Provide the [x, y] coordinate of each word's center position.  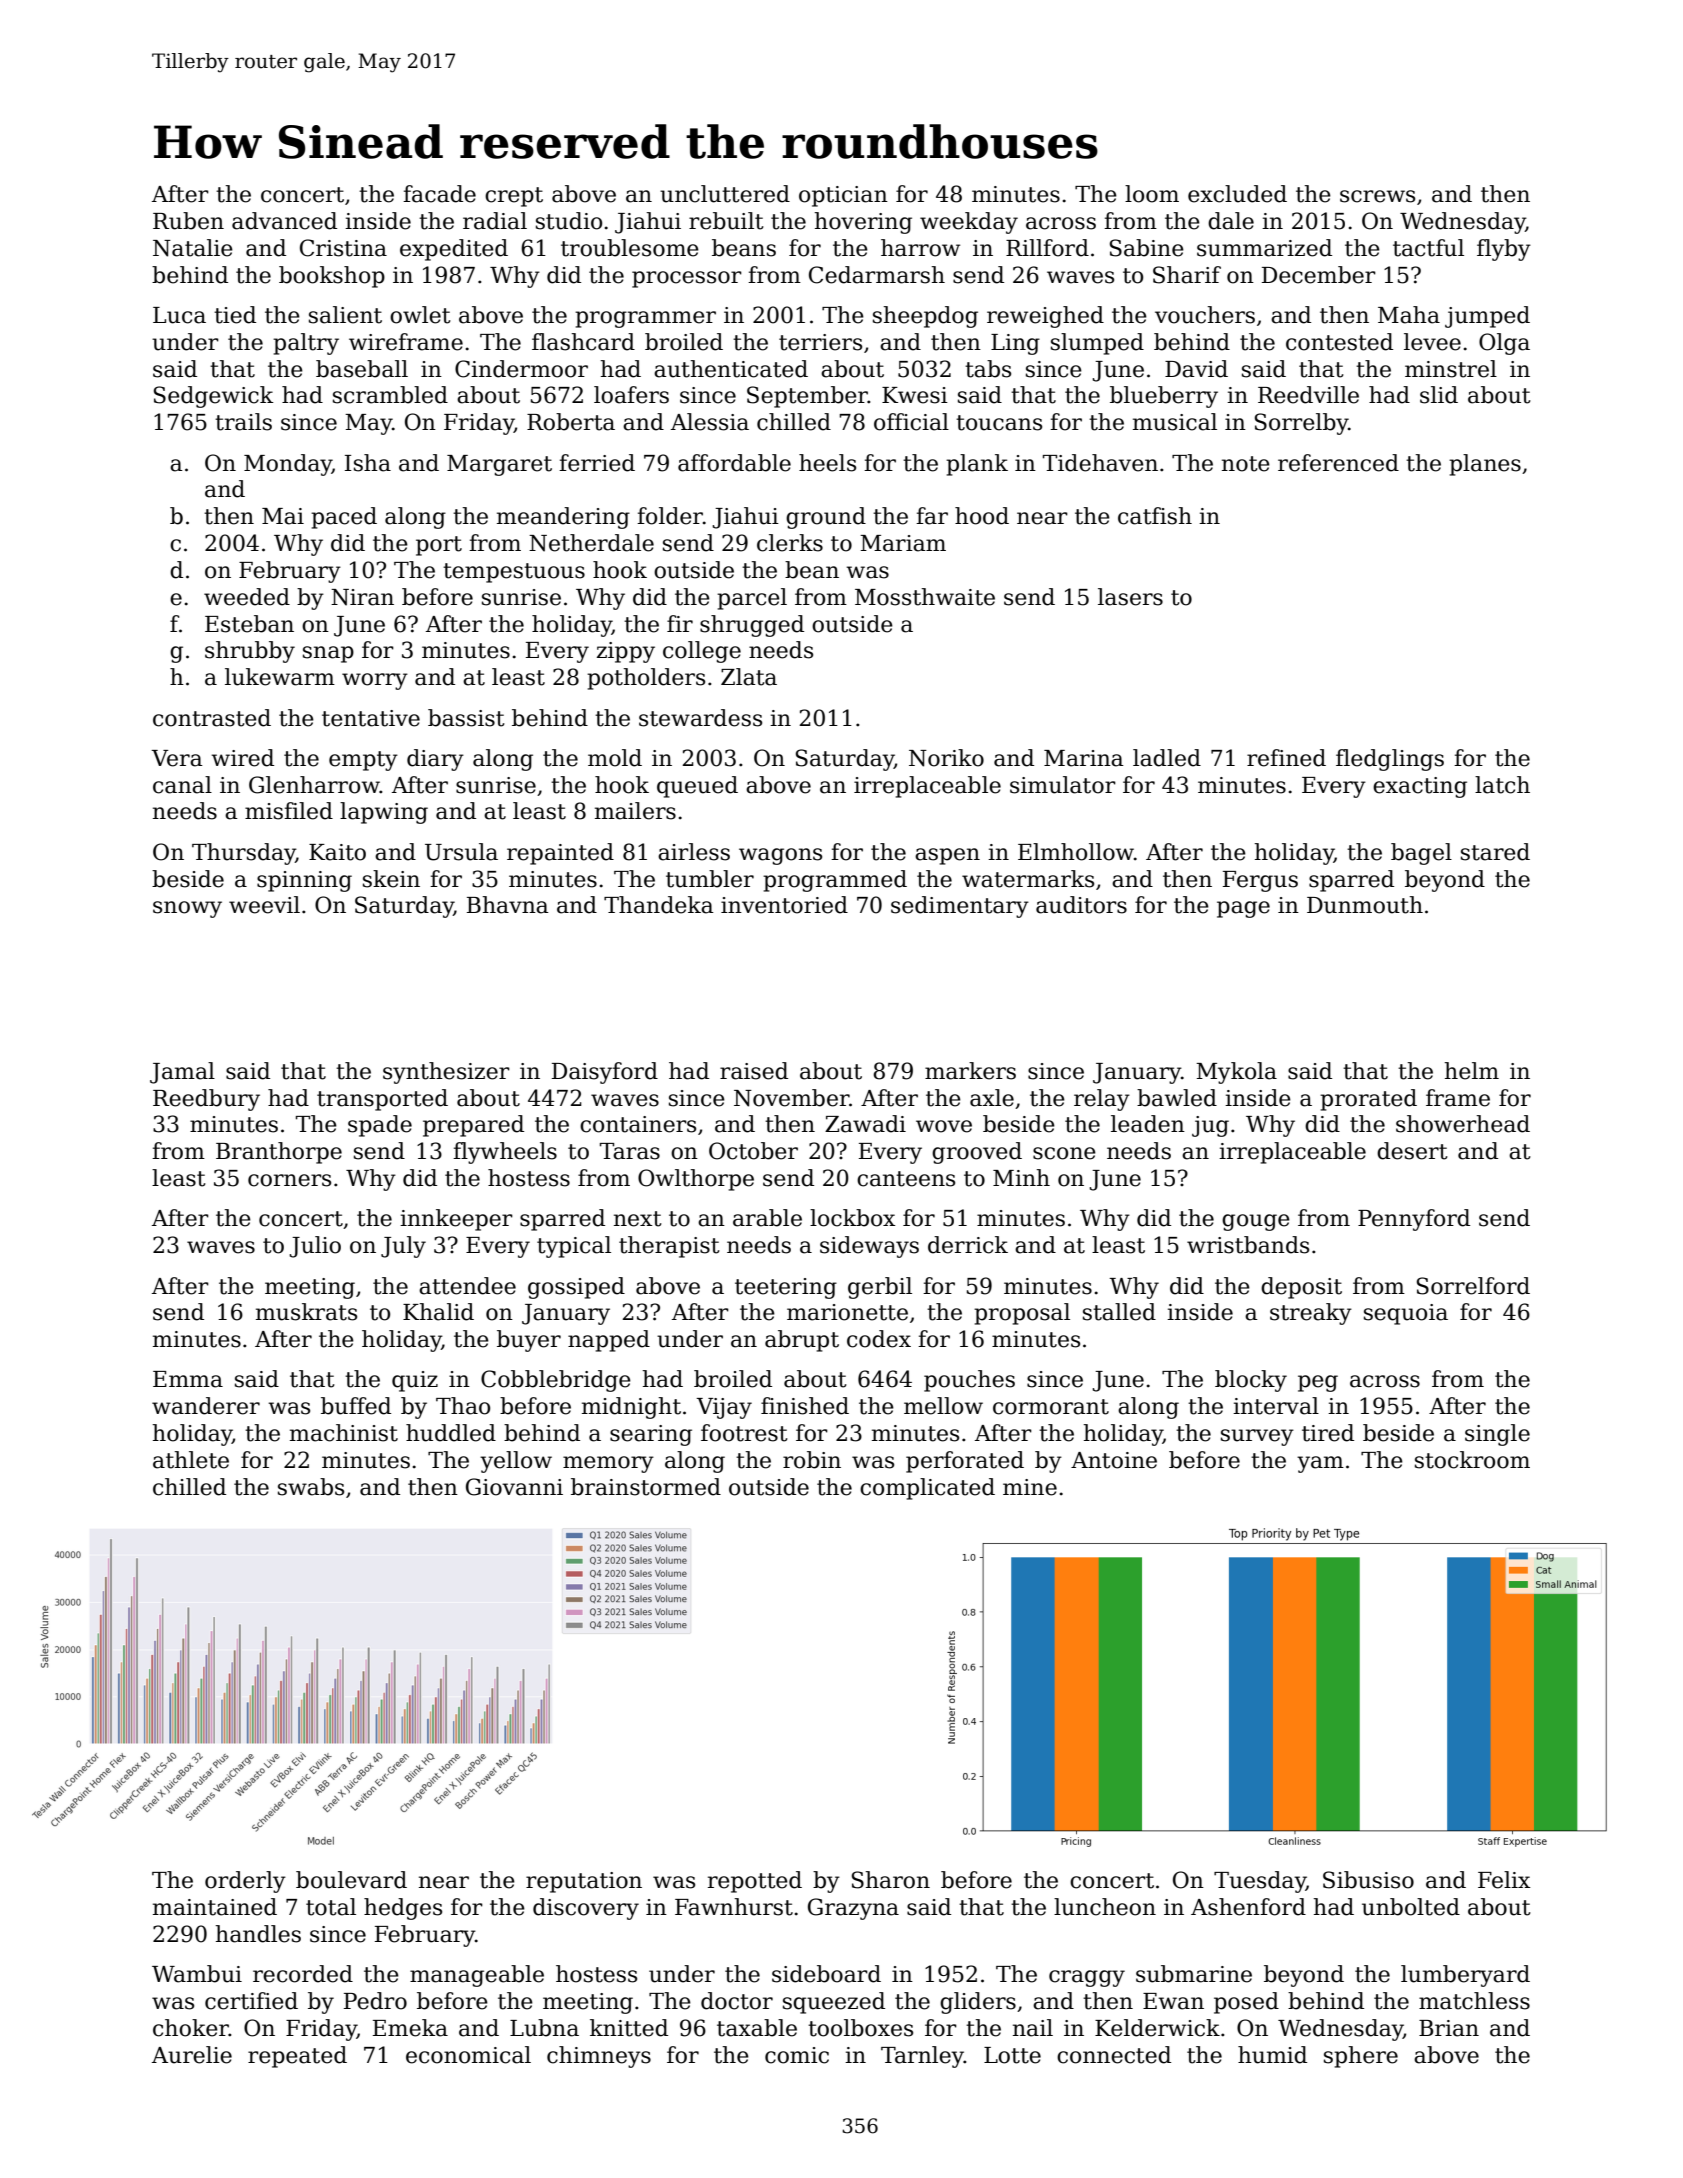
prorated [1368, 1100]
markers [970, 1071]
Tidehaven [1100, 463]
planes [1485, 465]
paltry [306, 344]
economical [468, 2055]
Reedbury [206, 1100]
